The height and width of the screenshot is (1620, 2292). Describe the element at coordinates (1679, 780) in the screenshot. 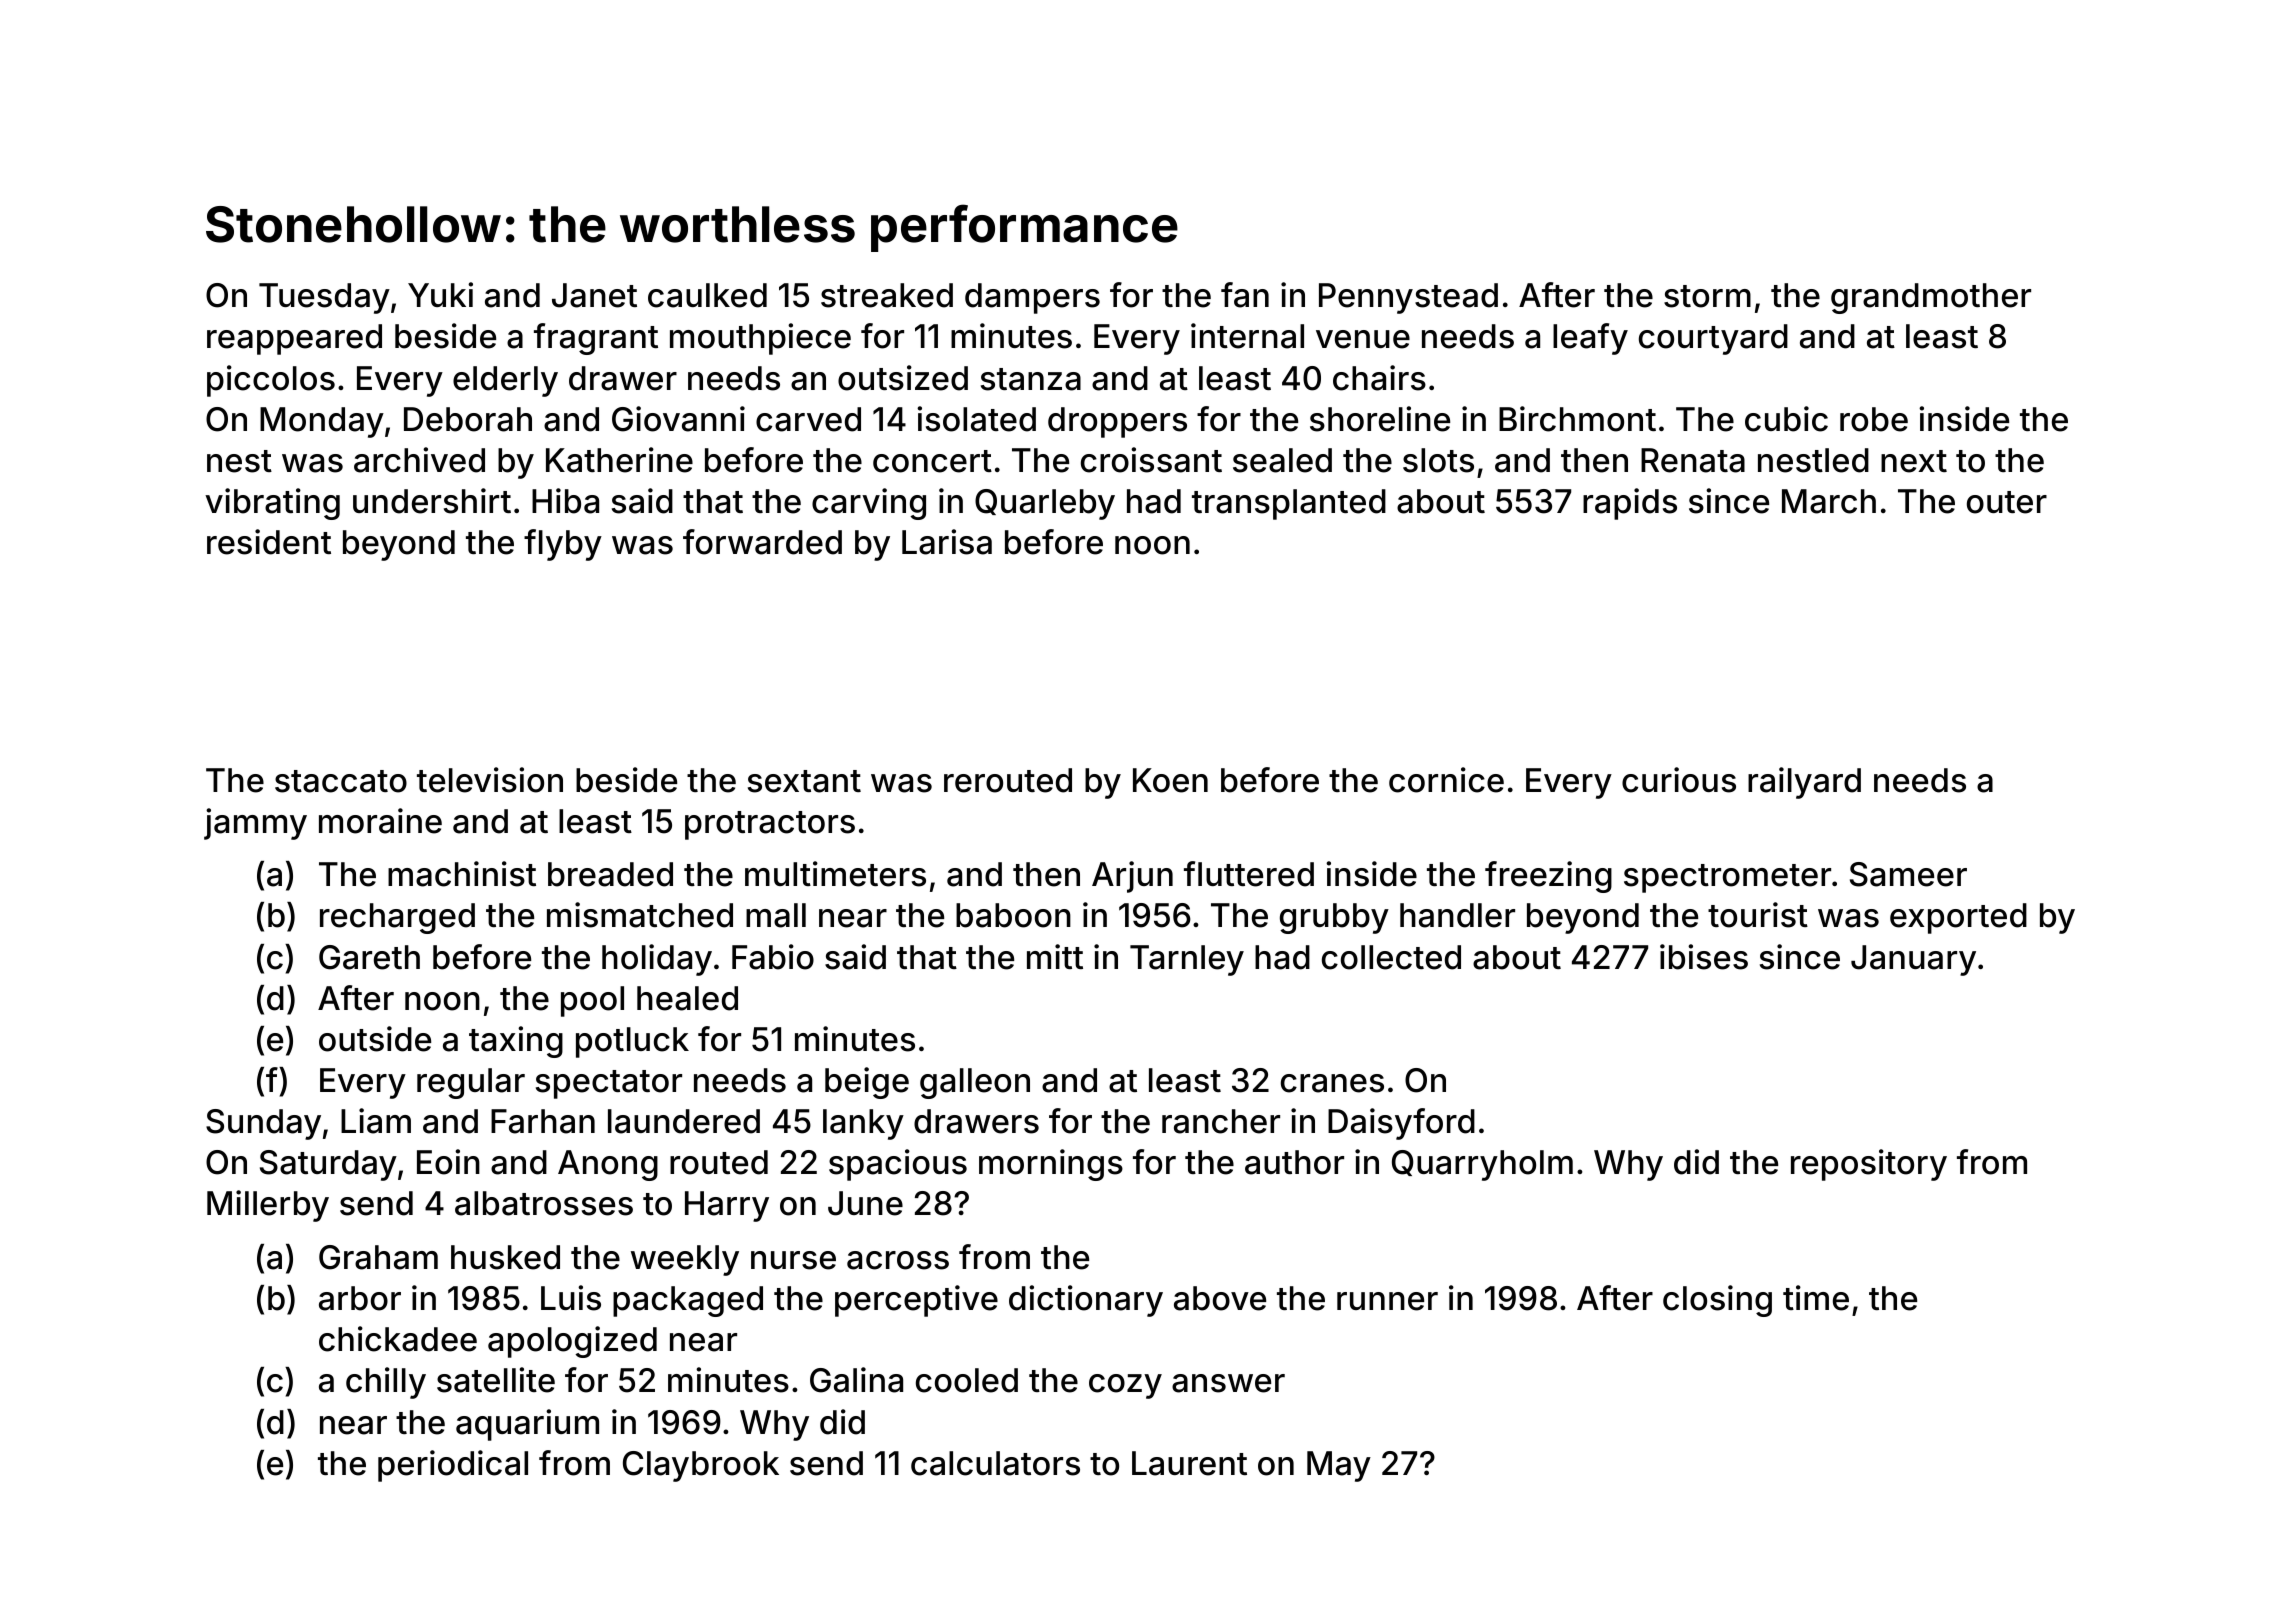

I see `curious` at that location.
